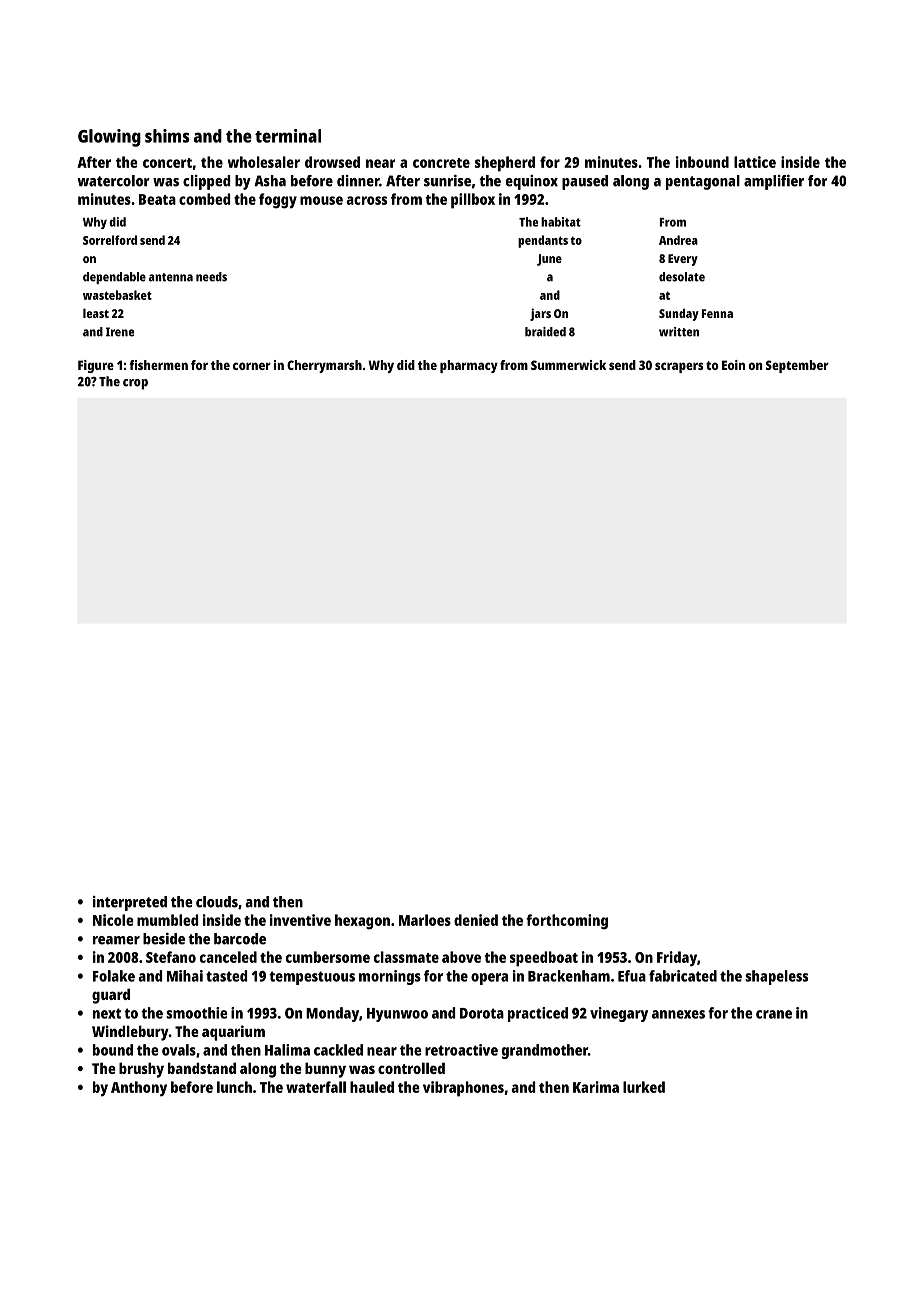 Image resolution: width=924 pixels, height=1314 pixels. Describe the element at coordinates (117, 295) in the document. I see `wastebasket` at that location.
